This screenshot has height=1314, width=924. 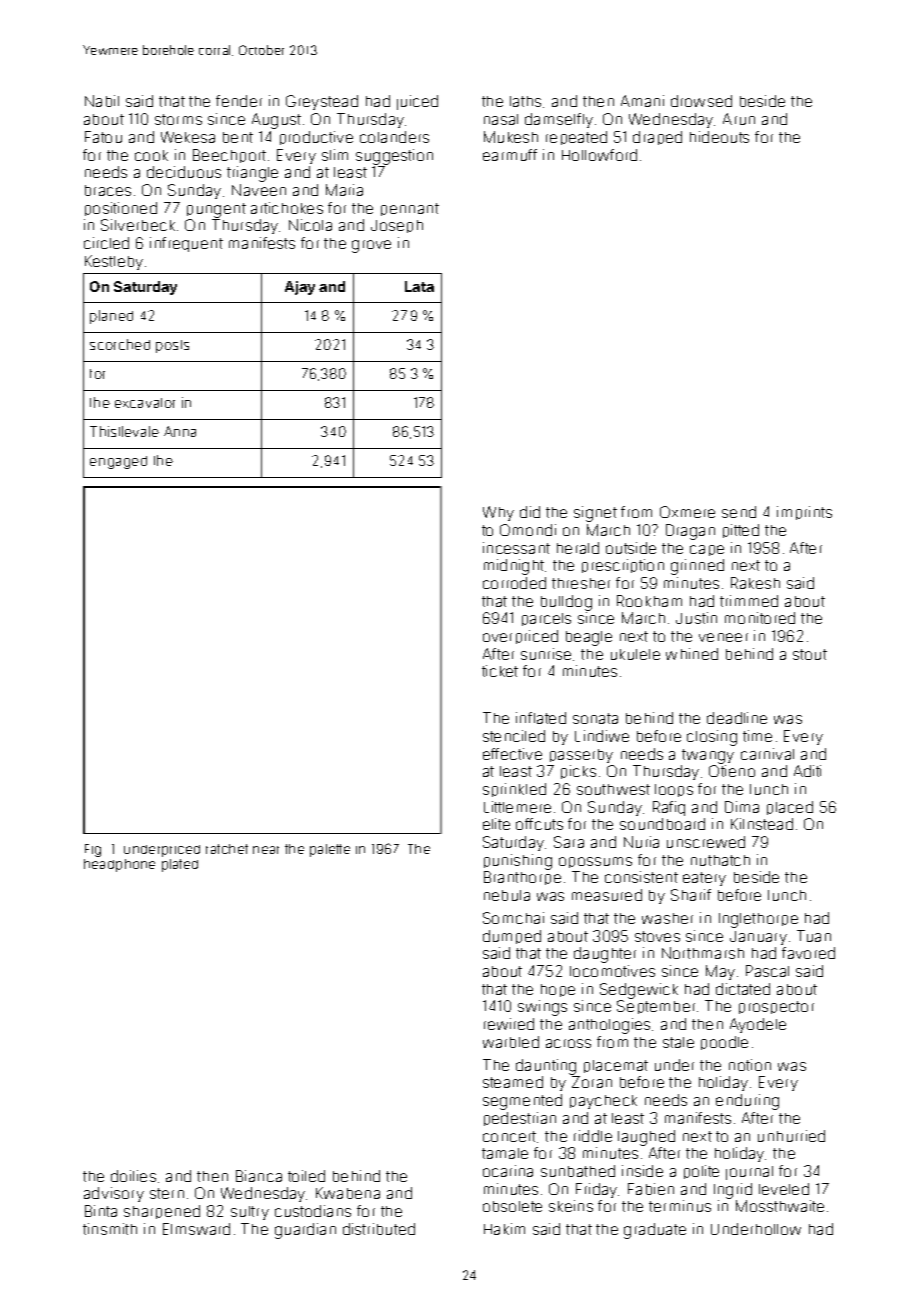 What do you see at coordinates (790, 808) in the screenshot?
I see `placed` at bounding box center [790, 808].
